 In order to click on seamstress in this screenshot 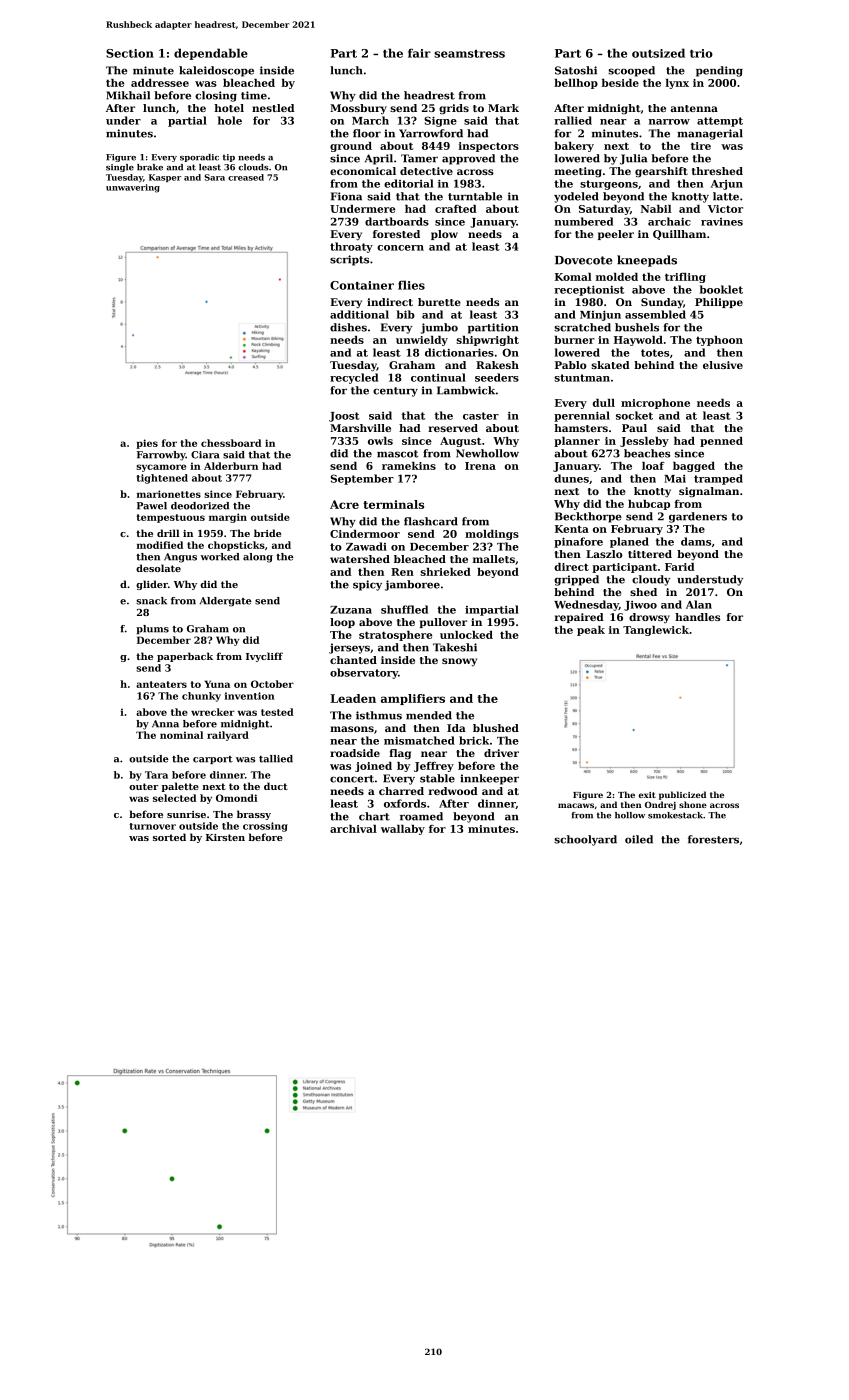, I will do `click(469, 54)`.
